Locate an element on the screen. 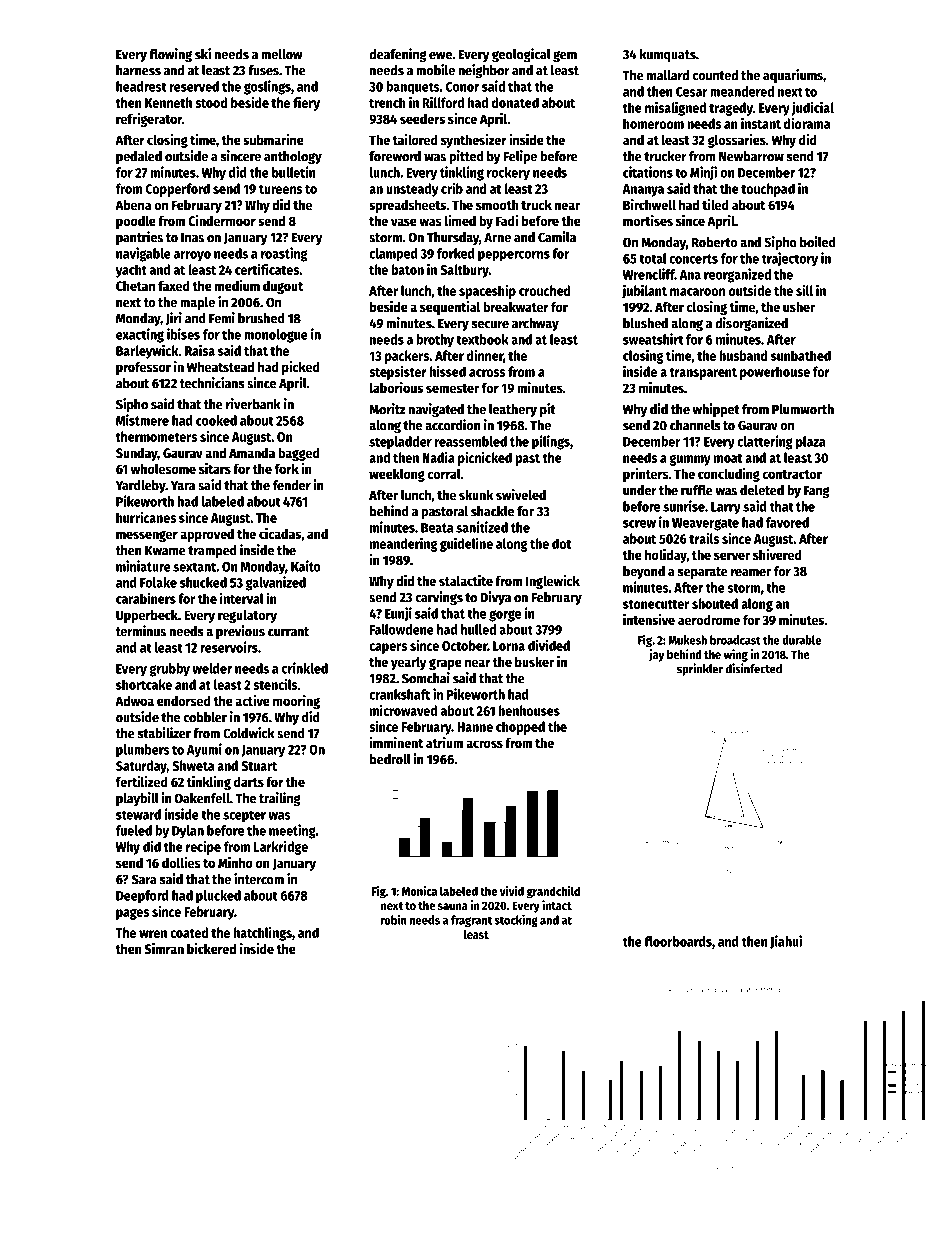  chopped is located at coordinates (520, 728).
